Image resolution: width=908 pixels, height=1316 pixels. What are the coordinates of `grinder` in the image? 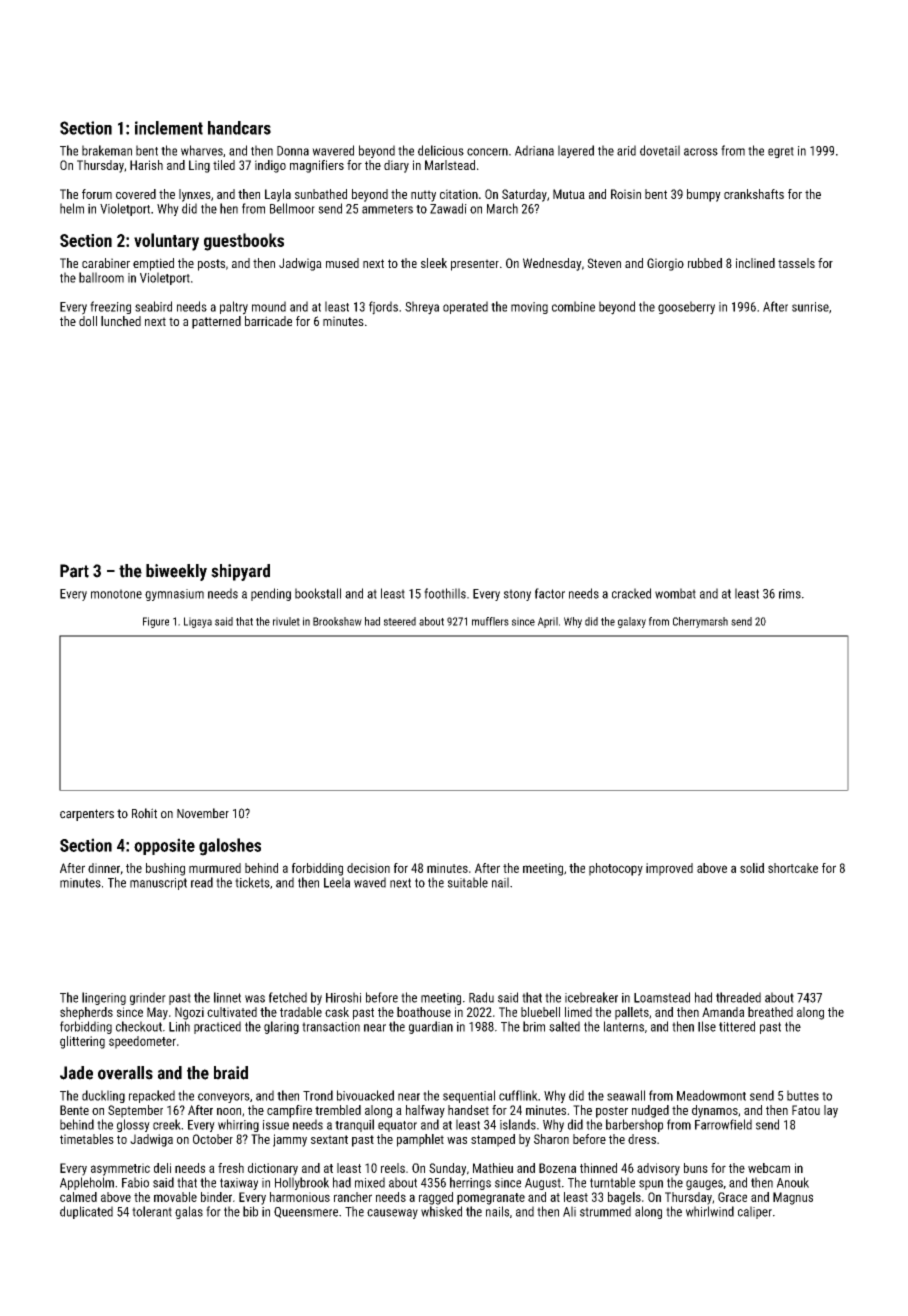 It's located at (148, 998).
